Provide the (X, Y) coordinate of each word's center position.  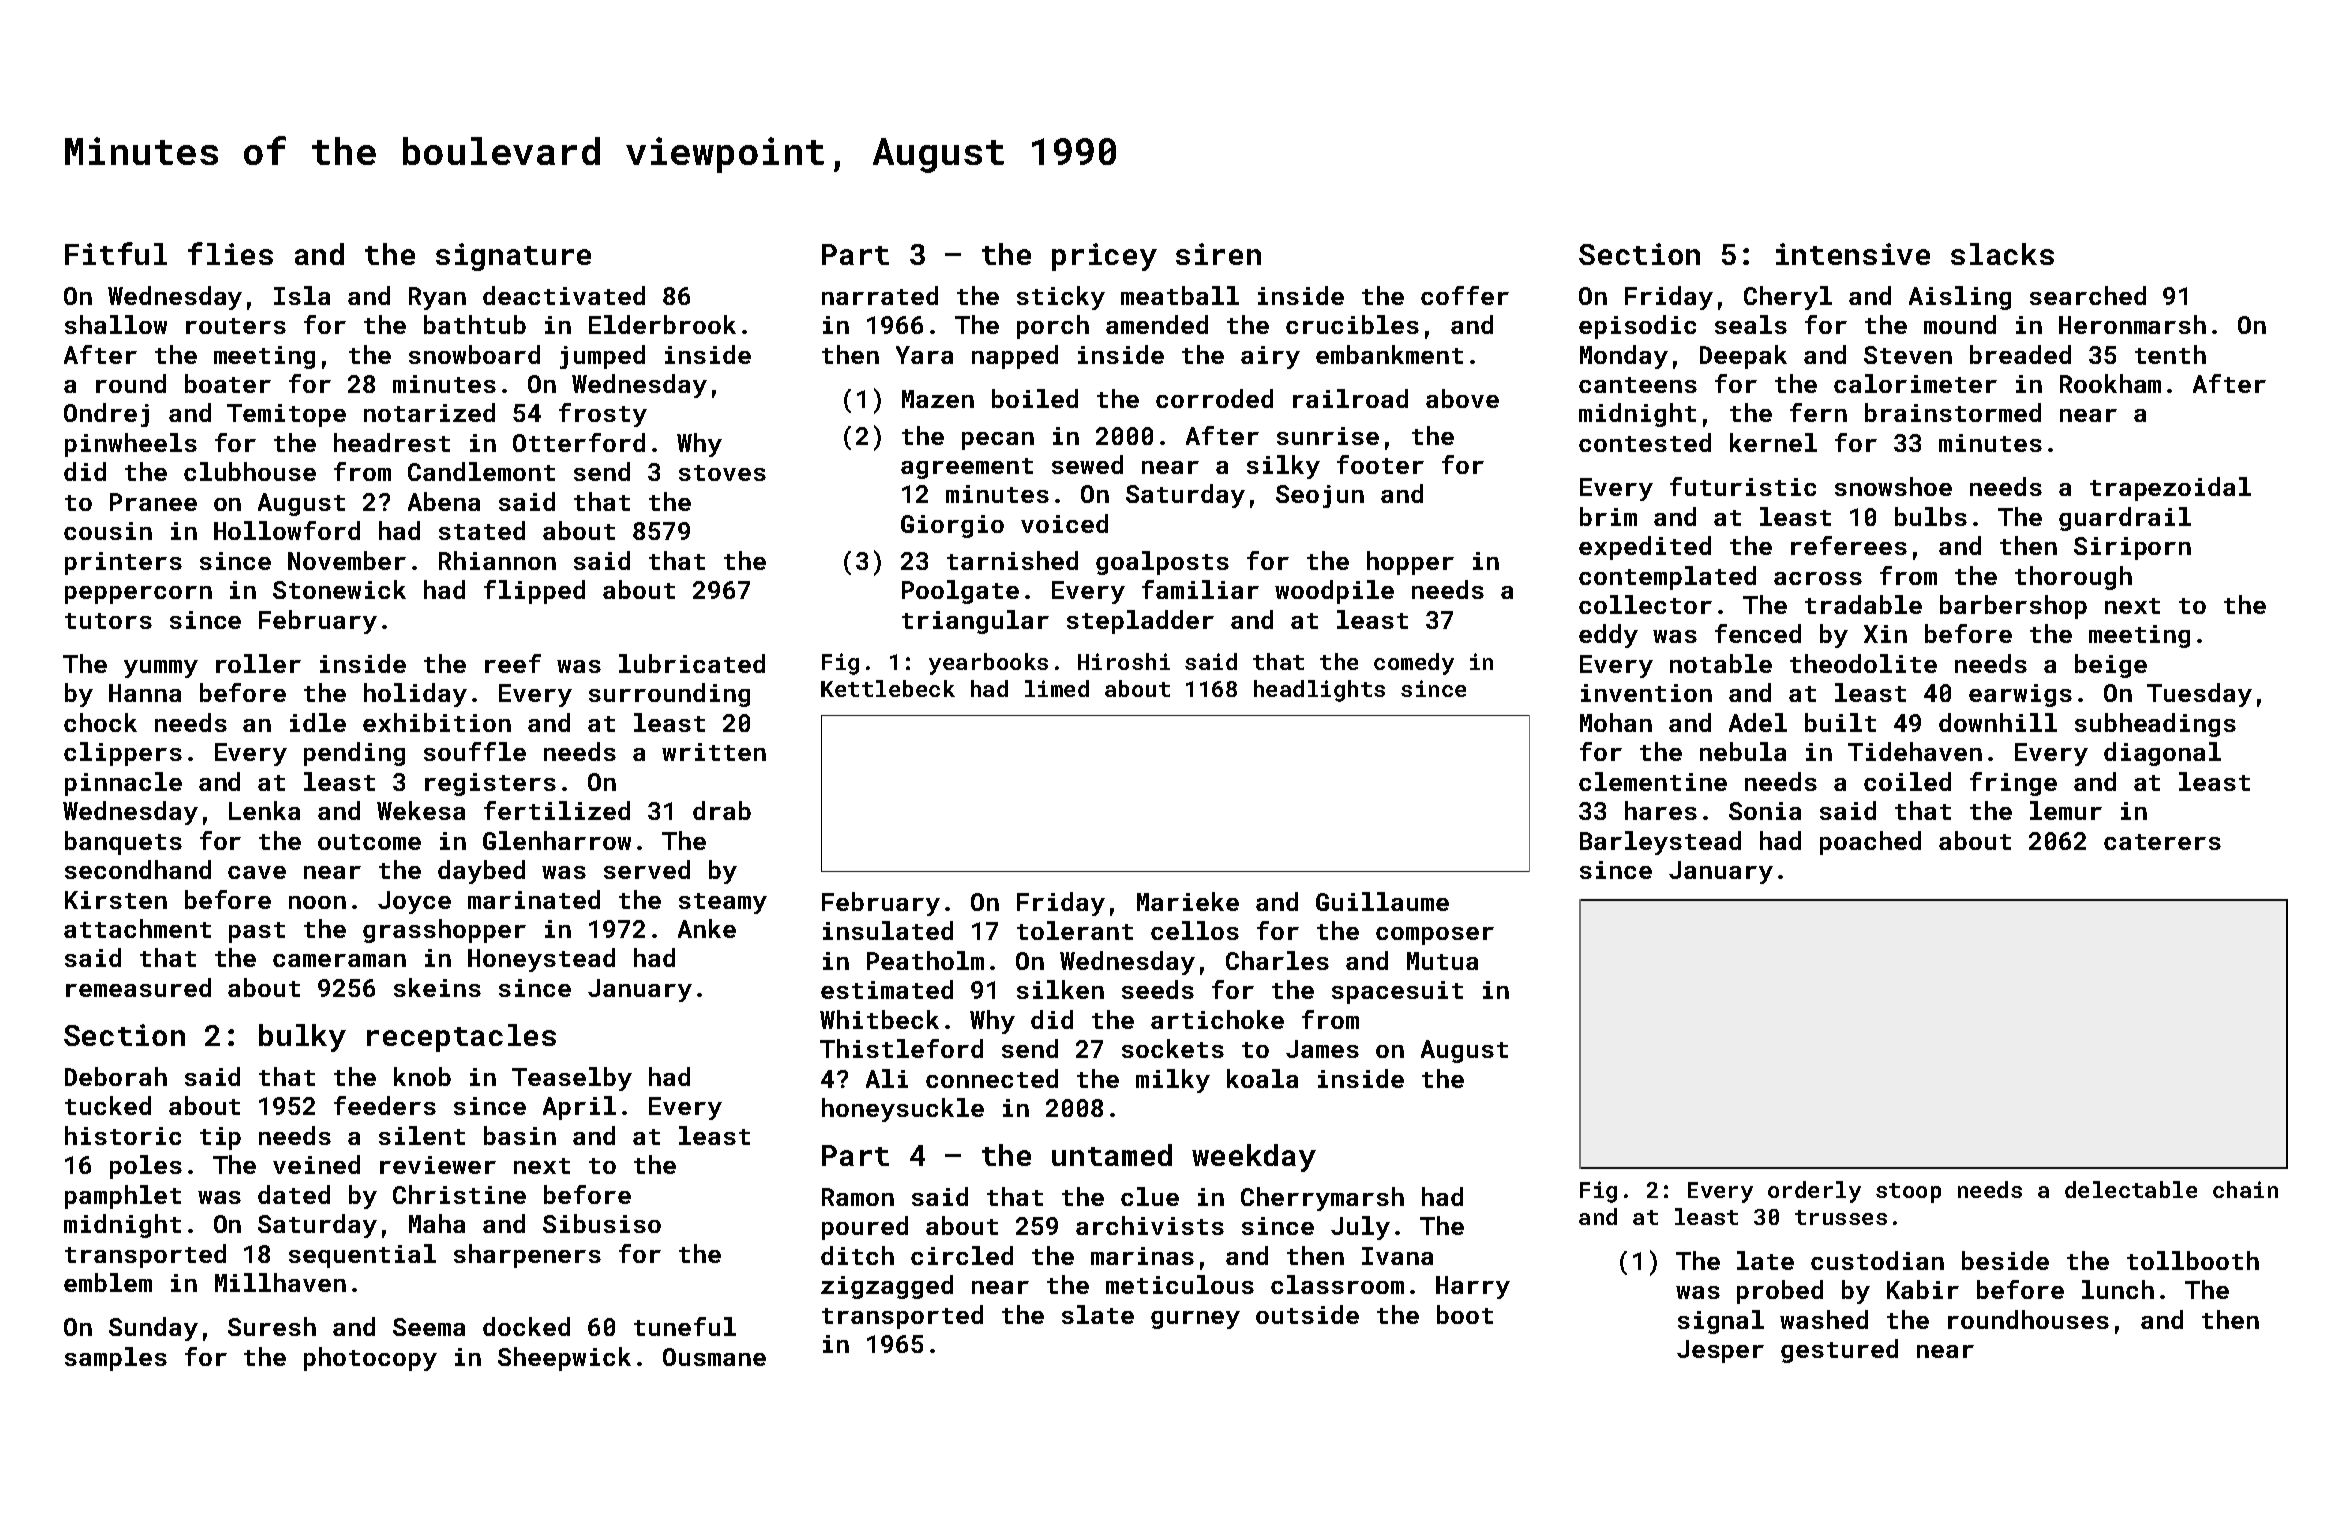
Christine (459, 1194)
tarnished (1012, 560)
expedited (1645, 548)
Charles (1277, 960)
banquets (123, 843)
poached (1870, 843)
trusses (1841, 1217)
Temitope (286, 415)
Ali (887, 1078)
